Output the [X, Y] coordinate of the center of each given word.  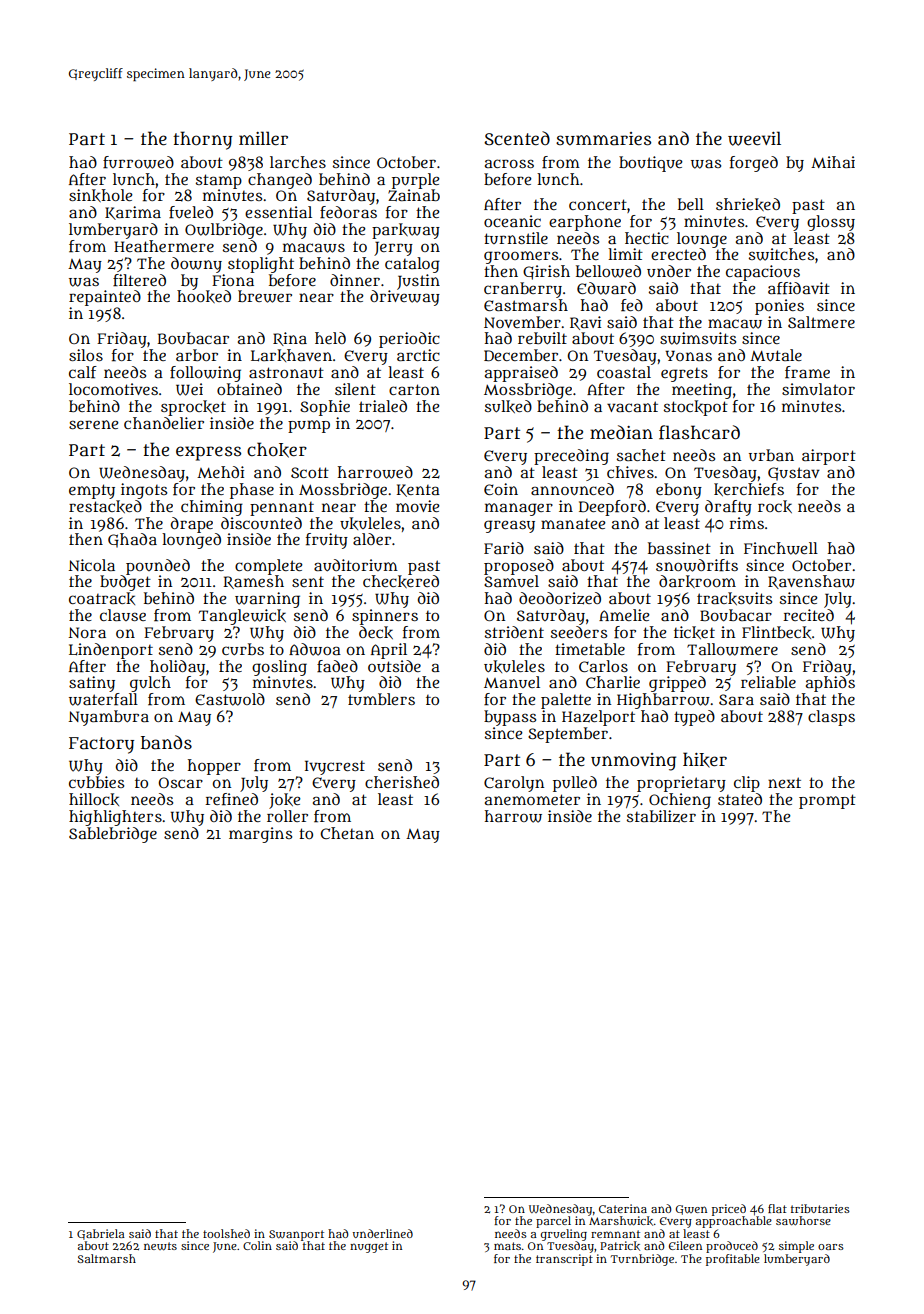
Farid [504, 548]
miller [263, 138]
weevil [754, 138]
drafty [728, 508]
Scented [517, 138]
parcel [553, 1222]
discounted [261, 523]
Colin [257, 1245]
